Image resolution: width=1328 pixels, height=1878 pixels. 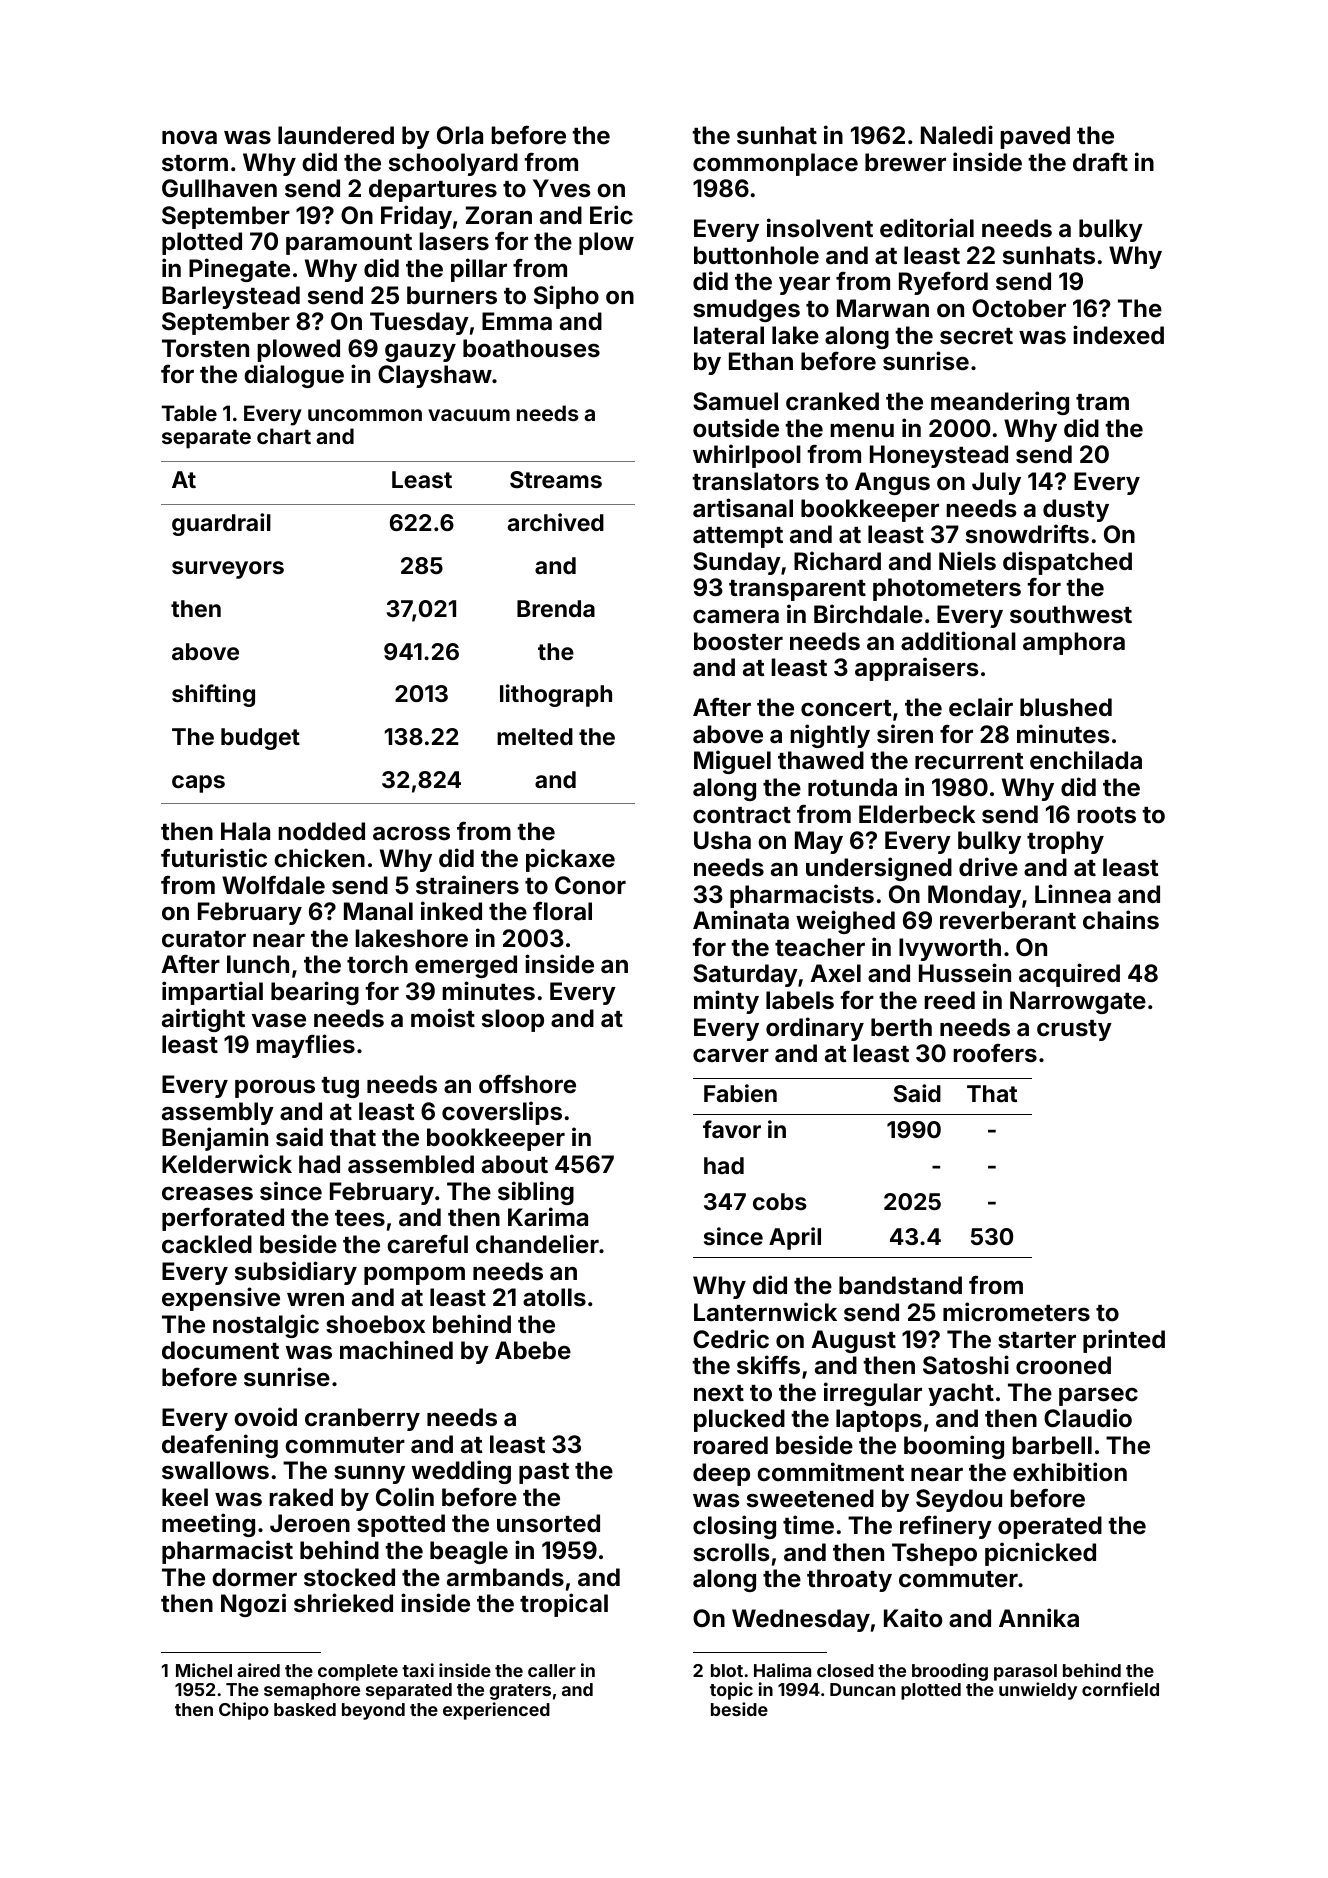 What do you see at coordinates (900, 1285) in the screenshot?
I see `bandstand` at bounding box center [900, 1285].
